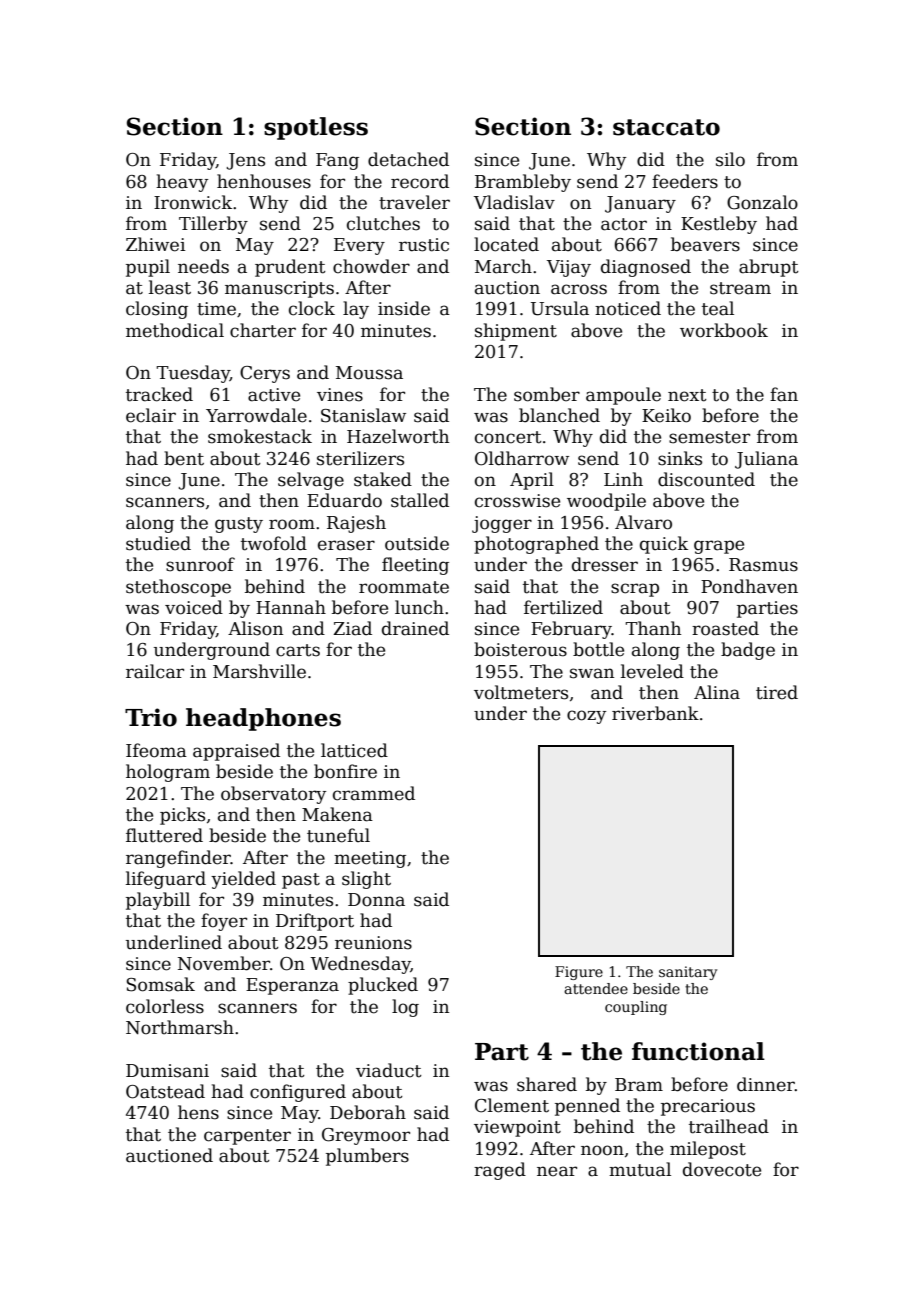  Describe the element at coordinates (193, 374) in the document. I see `Tuesday` at that location.
